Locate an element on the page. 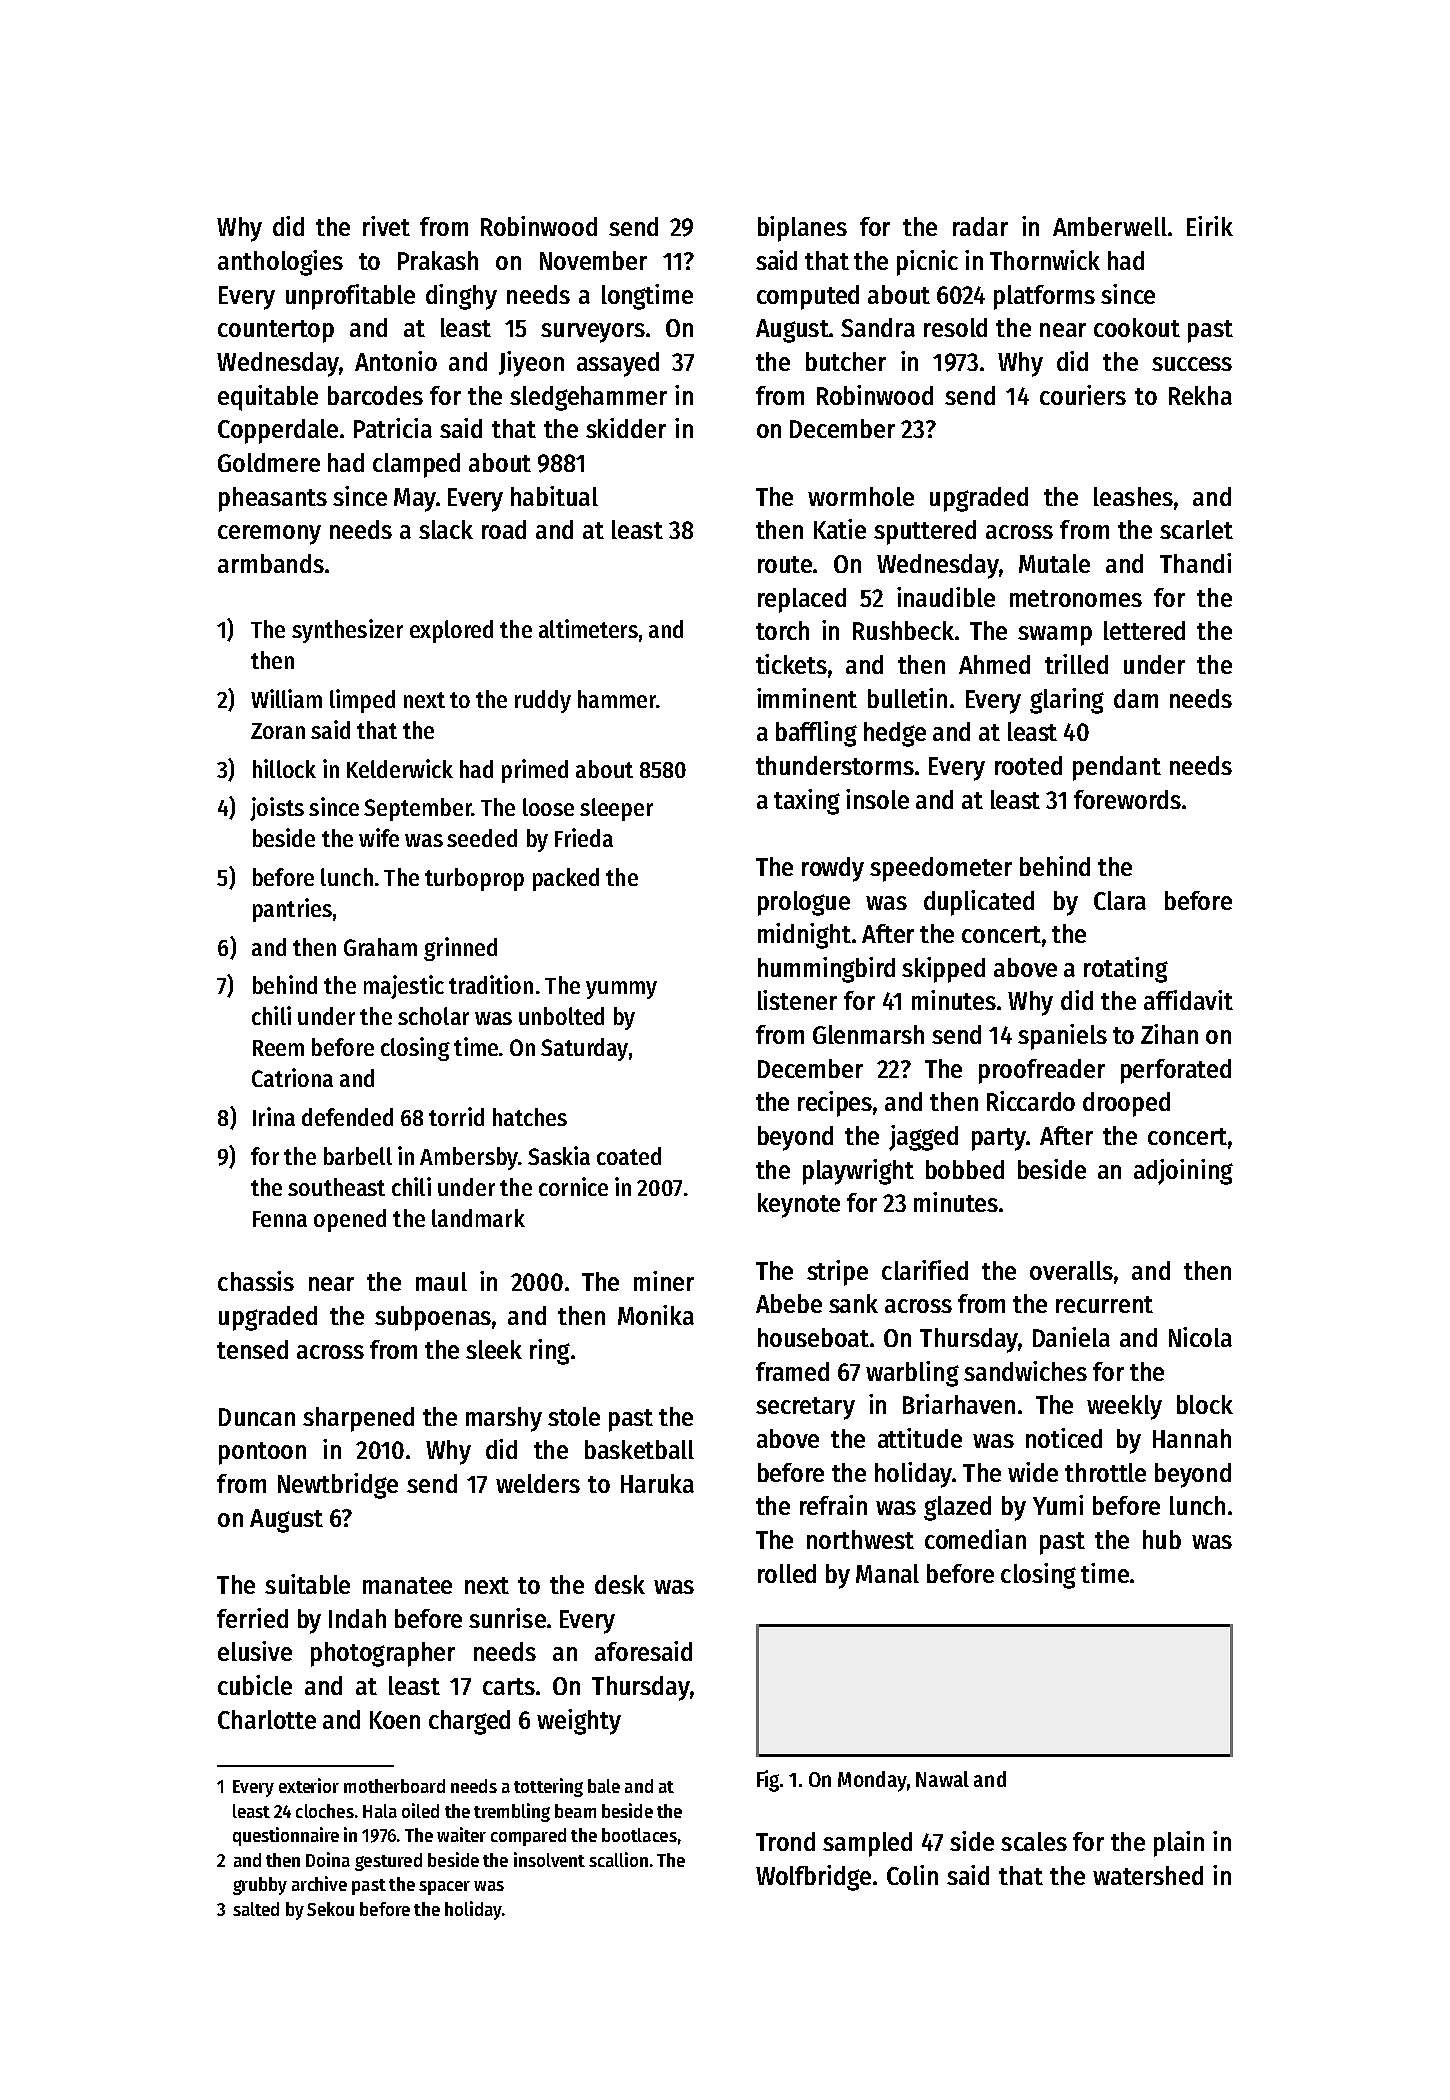 Image resolution: width=1450 pixels, height=2100 pixels. wormhole is located at coordinates (861, 496).
